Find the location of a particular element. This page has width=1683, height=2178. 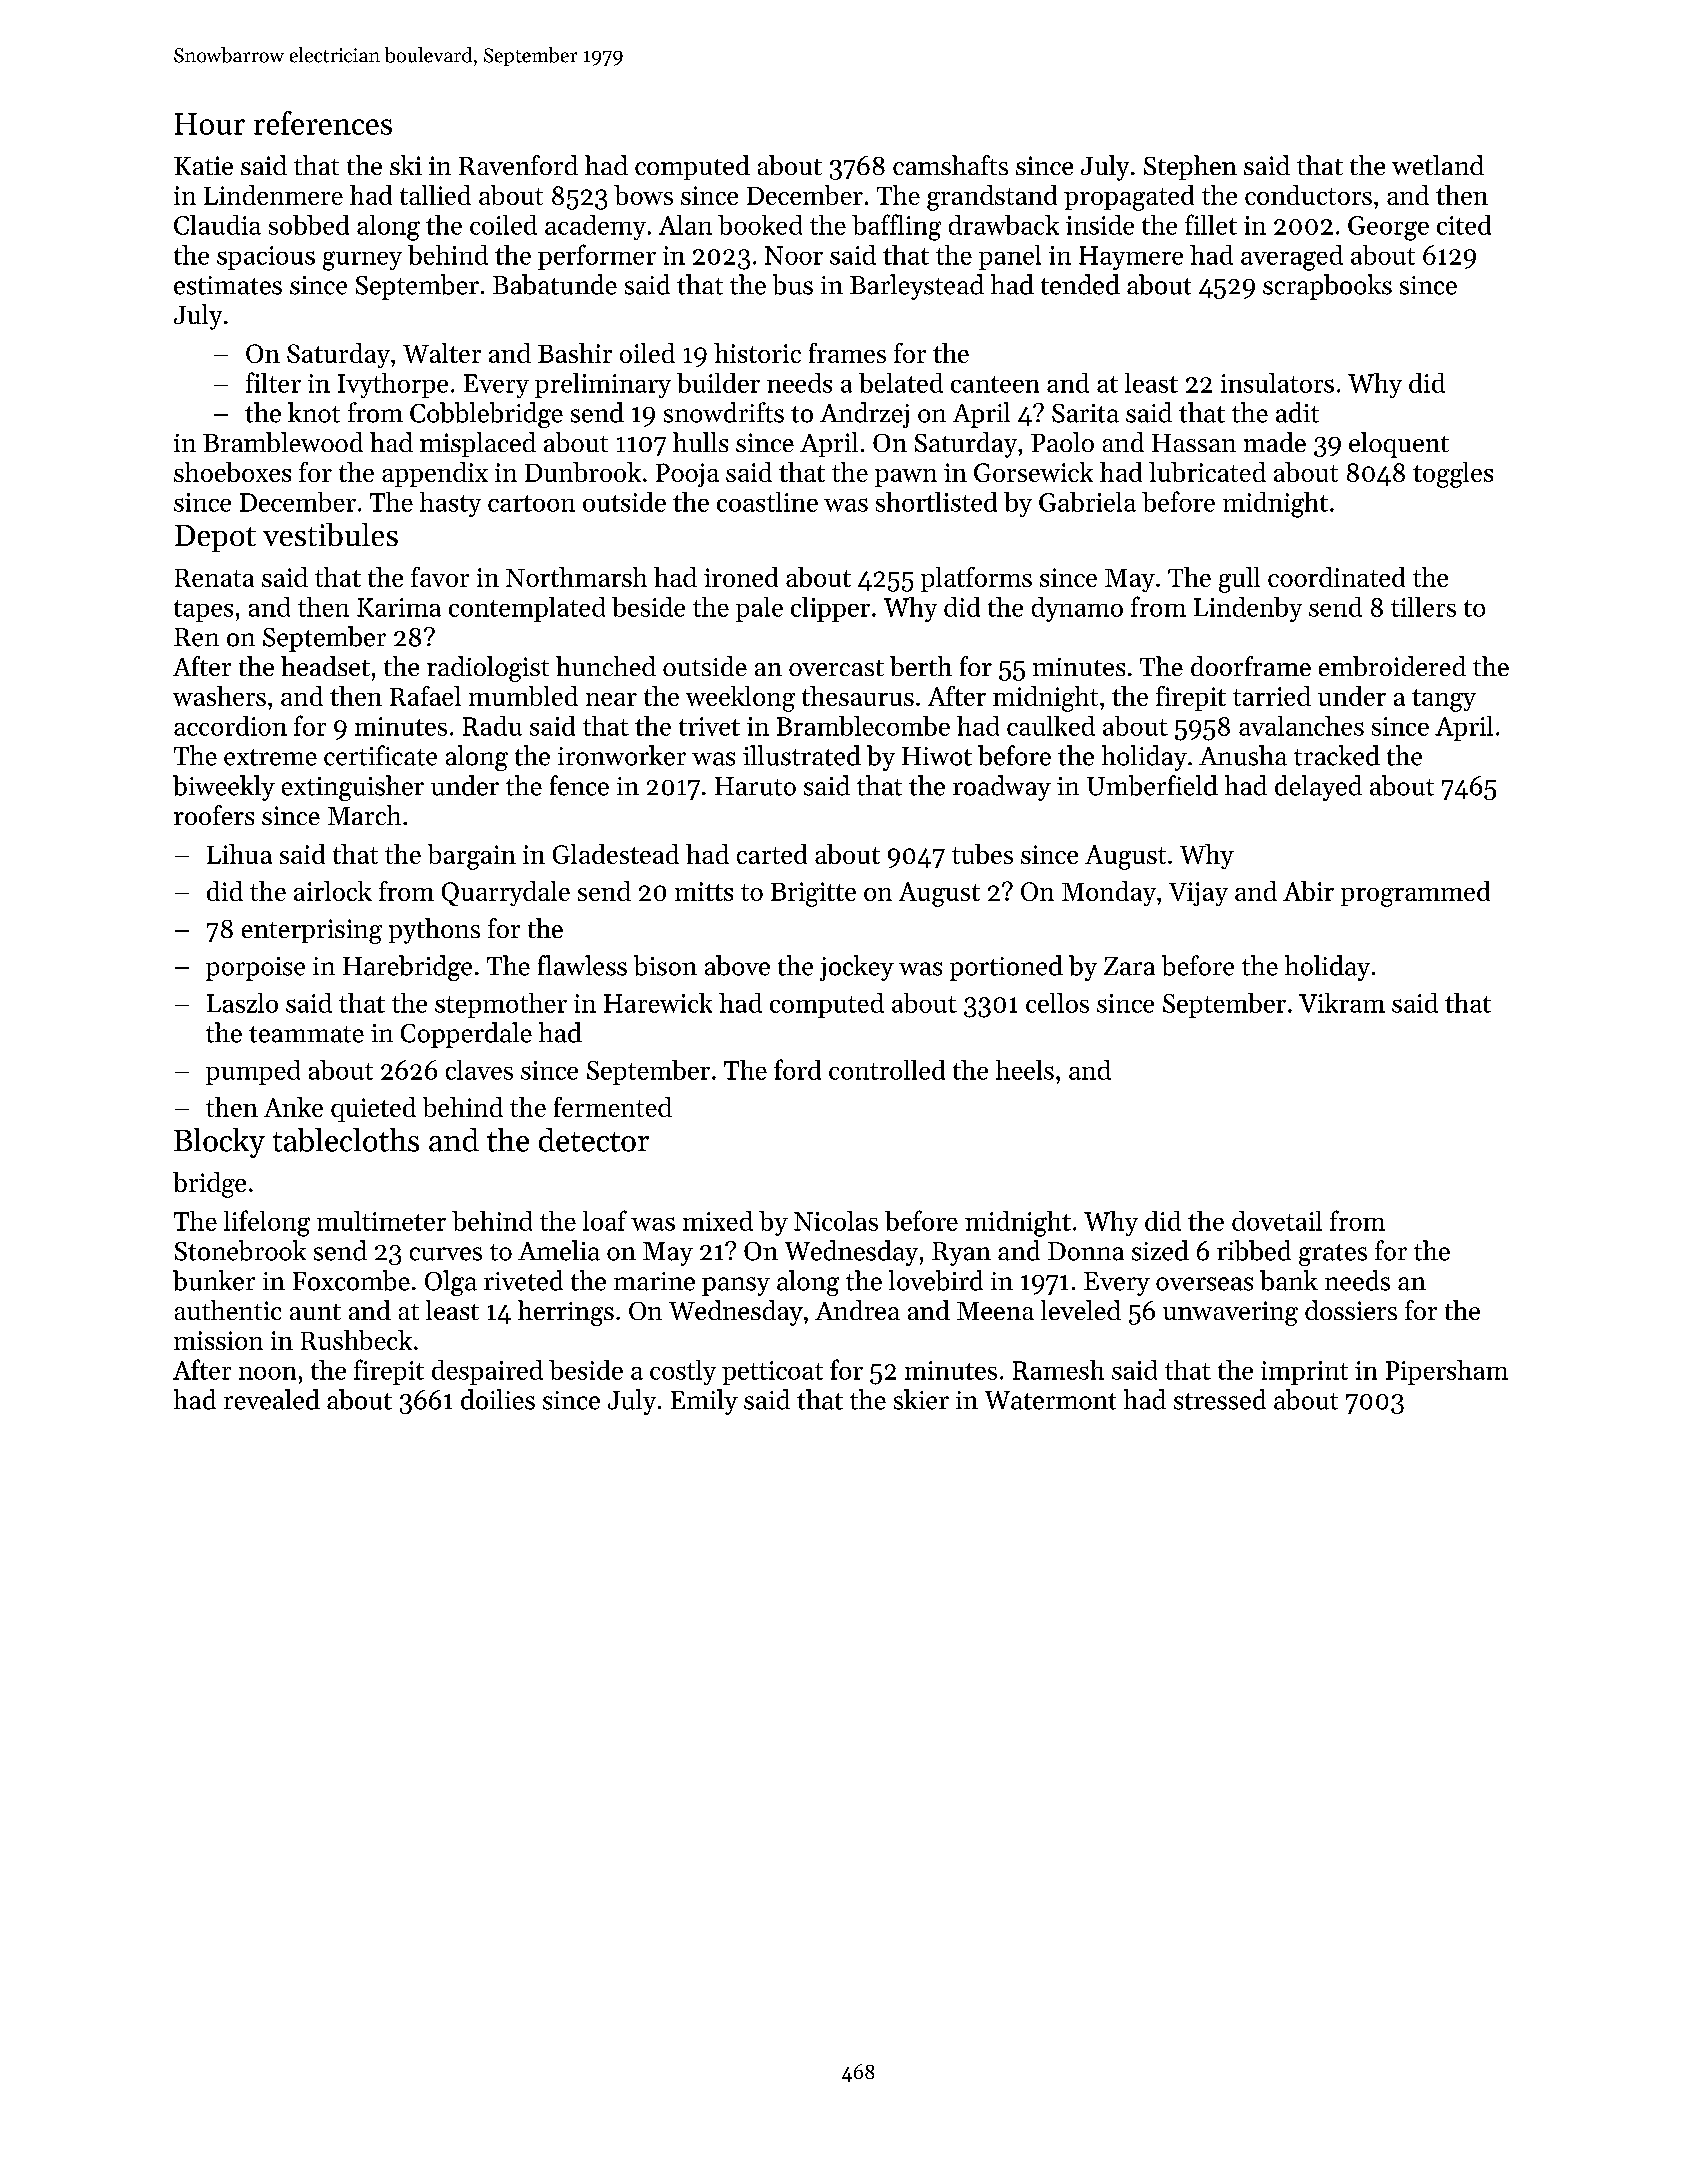

references is located at coordinates (323, 123).
